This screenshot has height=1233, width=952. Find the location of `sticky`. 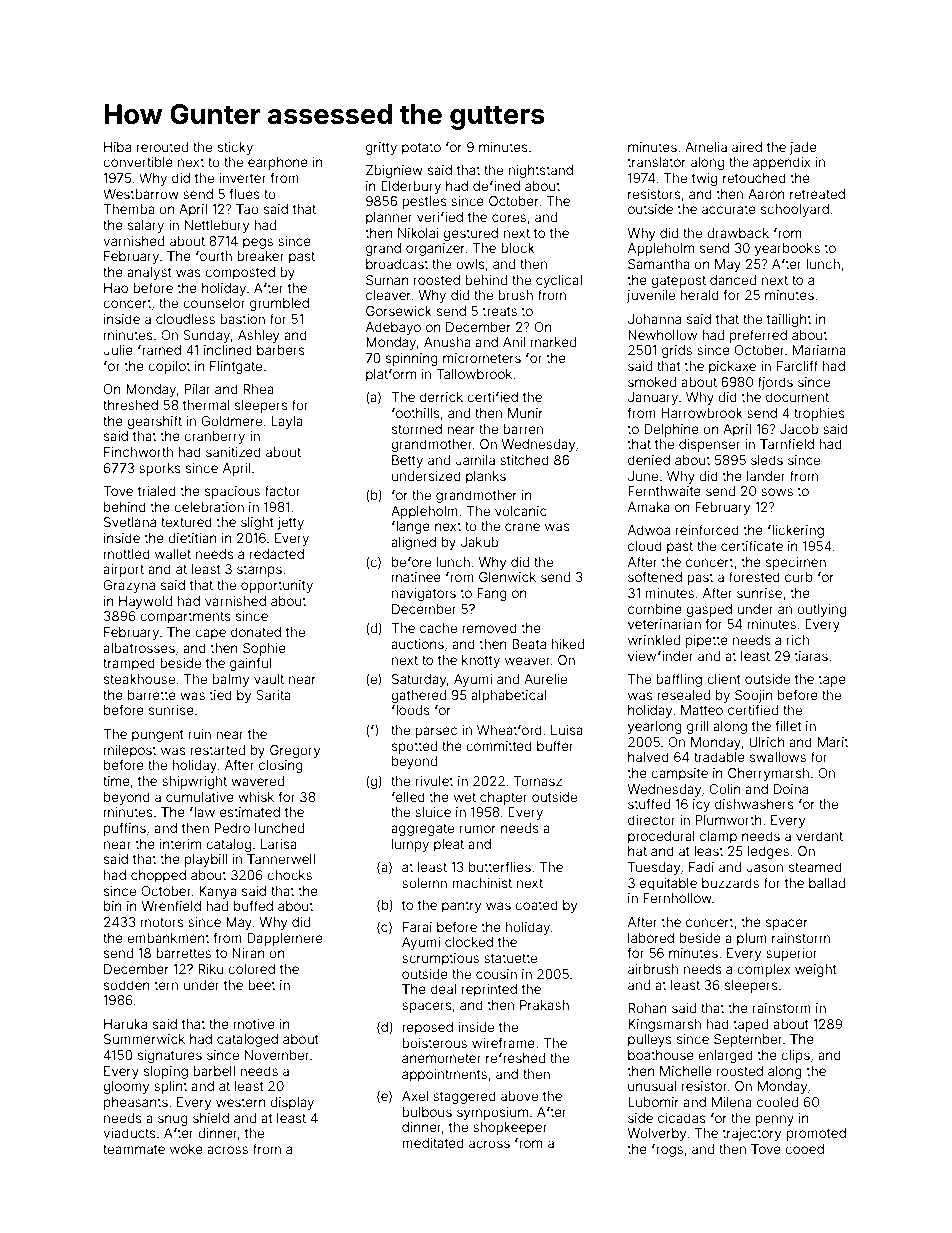

sticky is located at coordinates (235, 148).
